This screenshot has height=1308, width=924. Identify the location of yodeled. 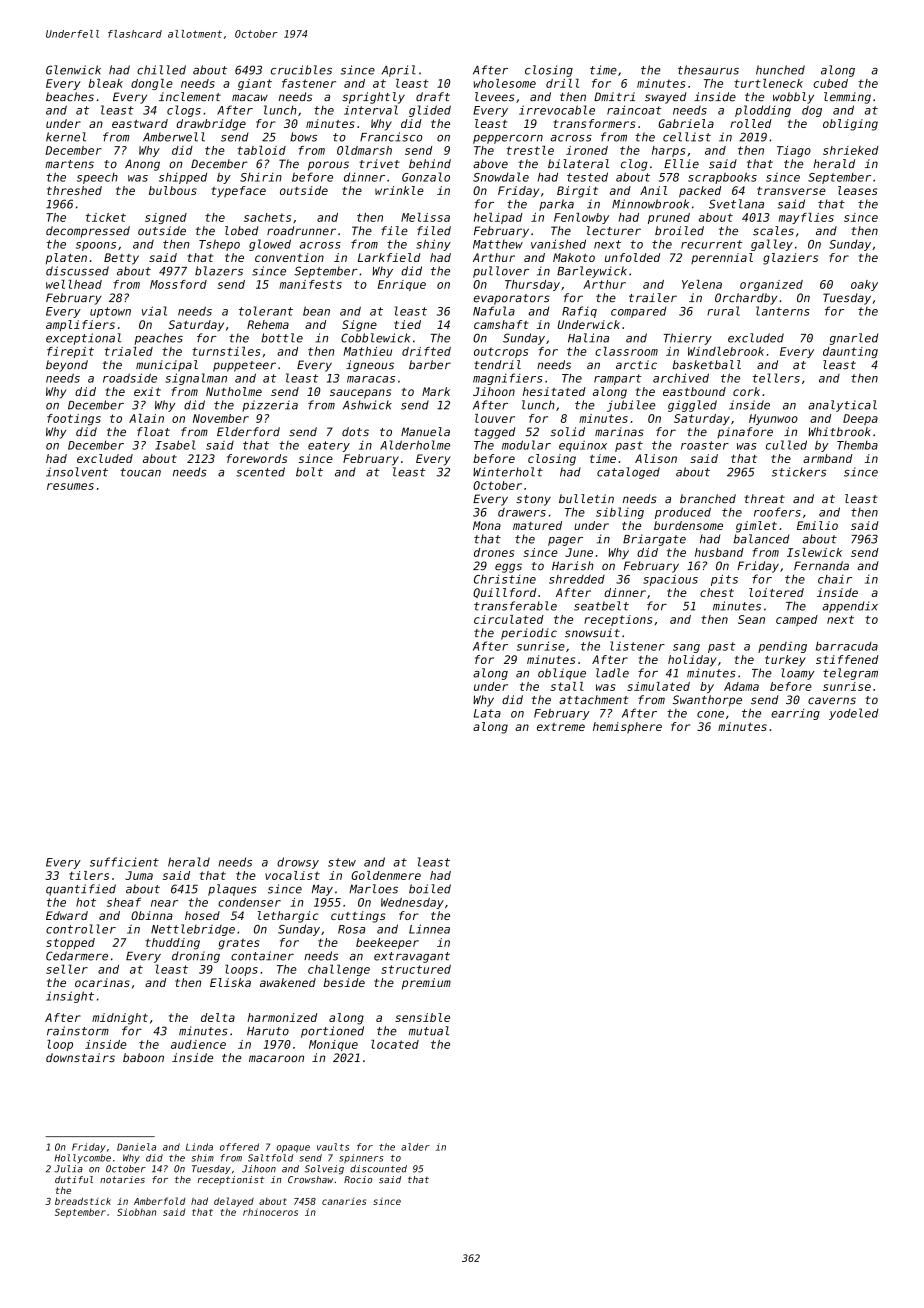
(854, 714).
